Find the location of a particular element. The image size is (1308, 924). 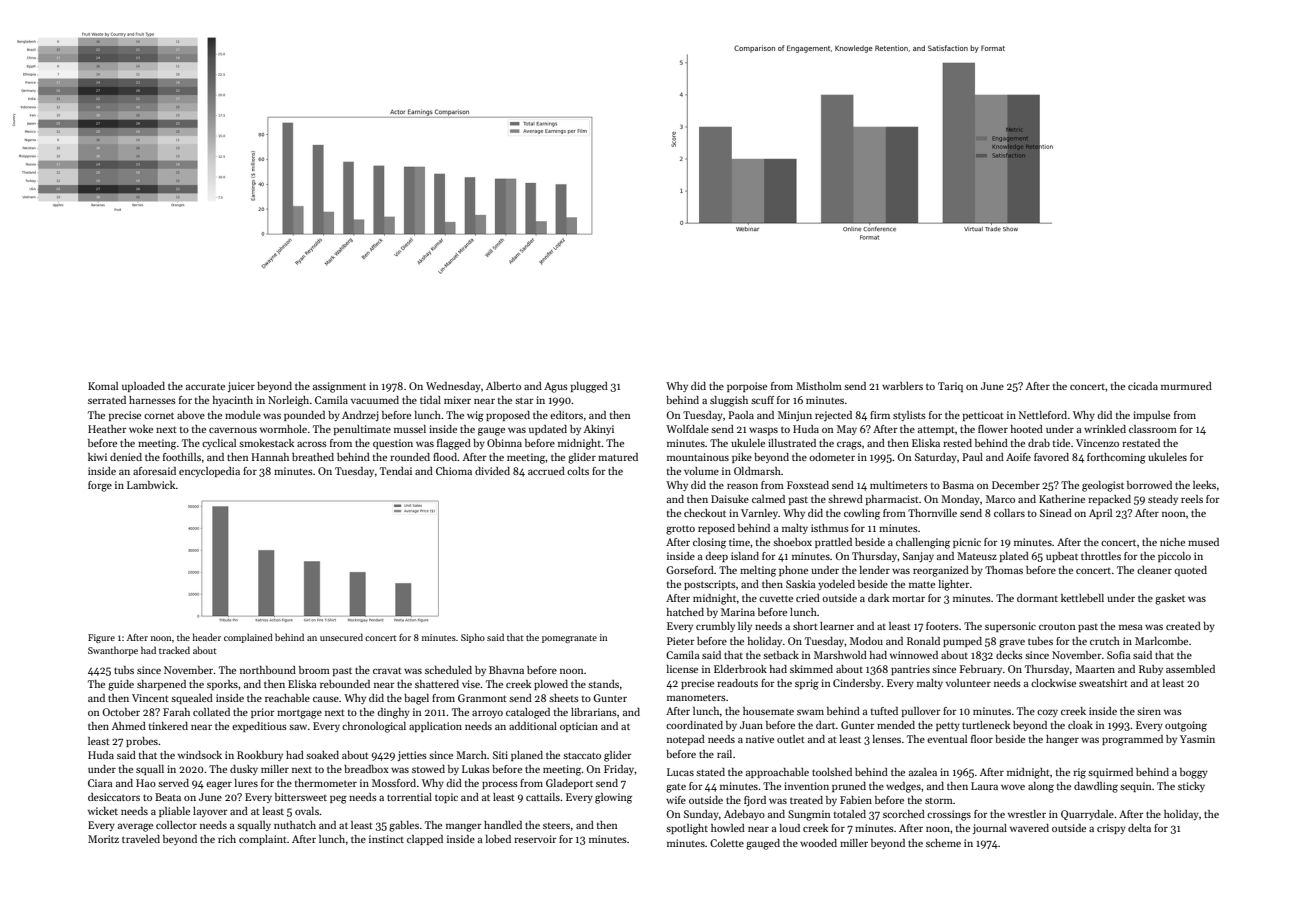

tubs is located at coordinates (124, 670).
